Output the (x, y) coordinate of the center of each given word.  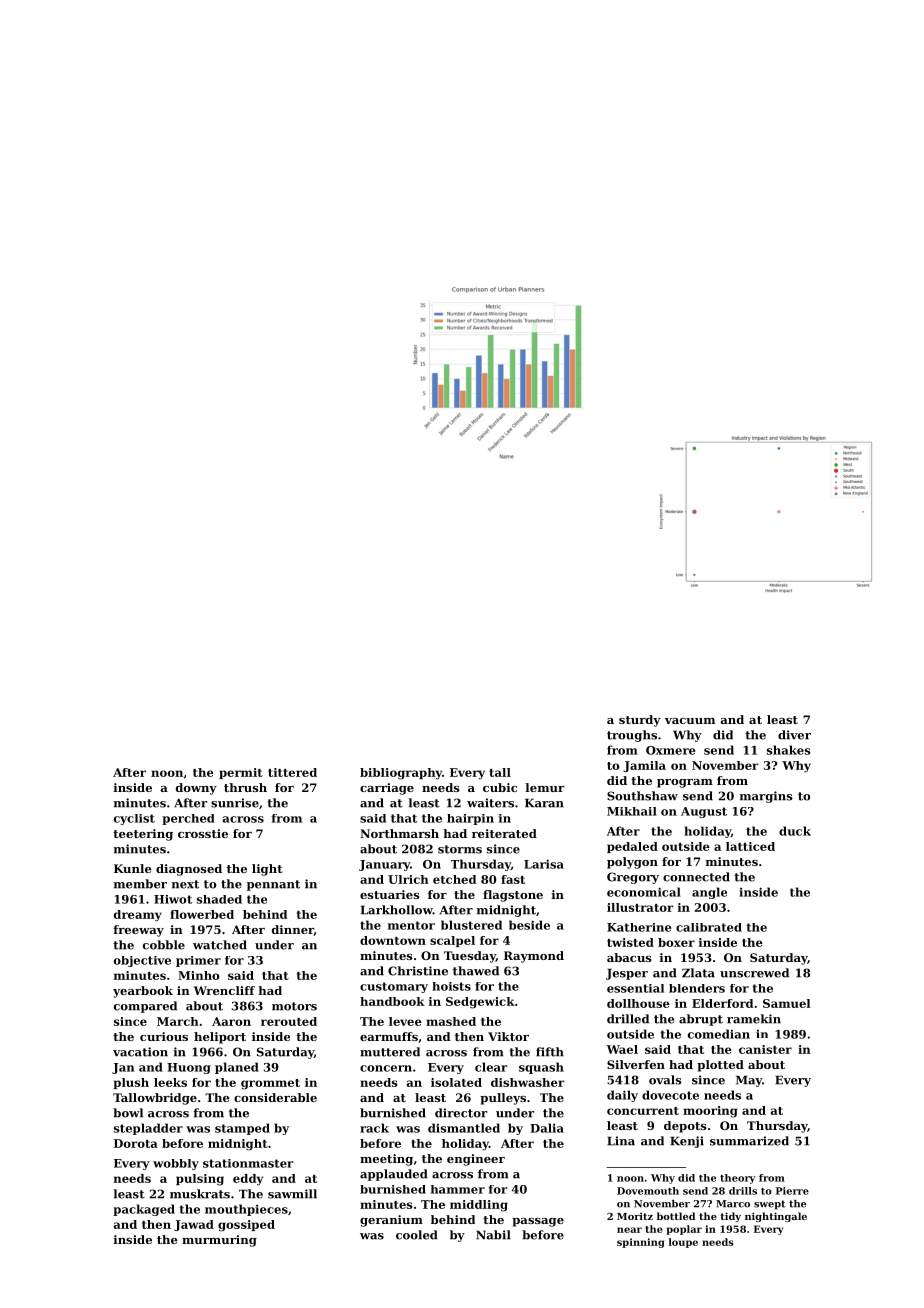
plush (131, 1083)
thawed (476, 971)
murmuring (219, 1241)
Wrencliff (224, 990)
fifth (550, 1052)
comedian (719, 1034)
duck (795, 831)
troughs (632, 736)
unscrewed (754, 973)
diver (794, 735)
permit (241, 773)
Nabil (493, 1235)
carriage (387, 789)
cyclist (134, 819)
